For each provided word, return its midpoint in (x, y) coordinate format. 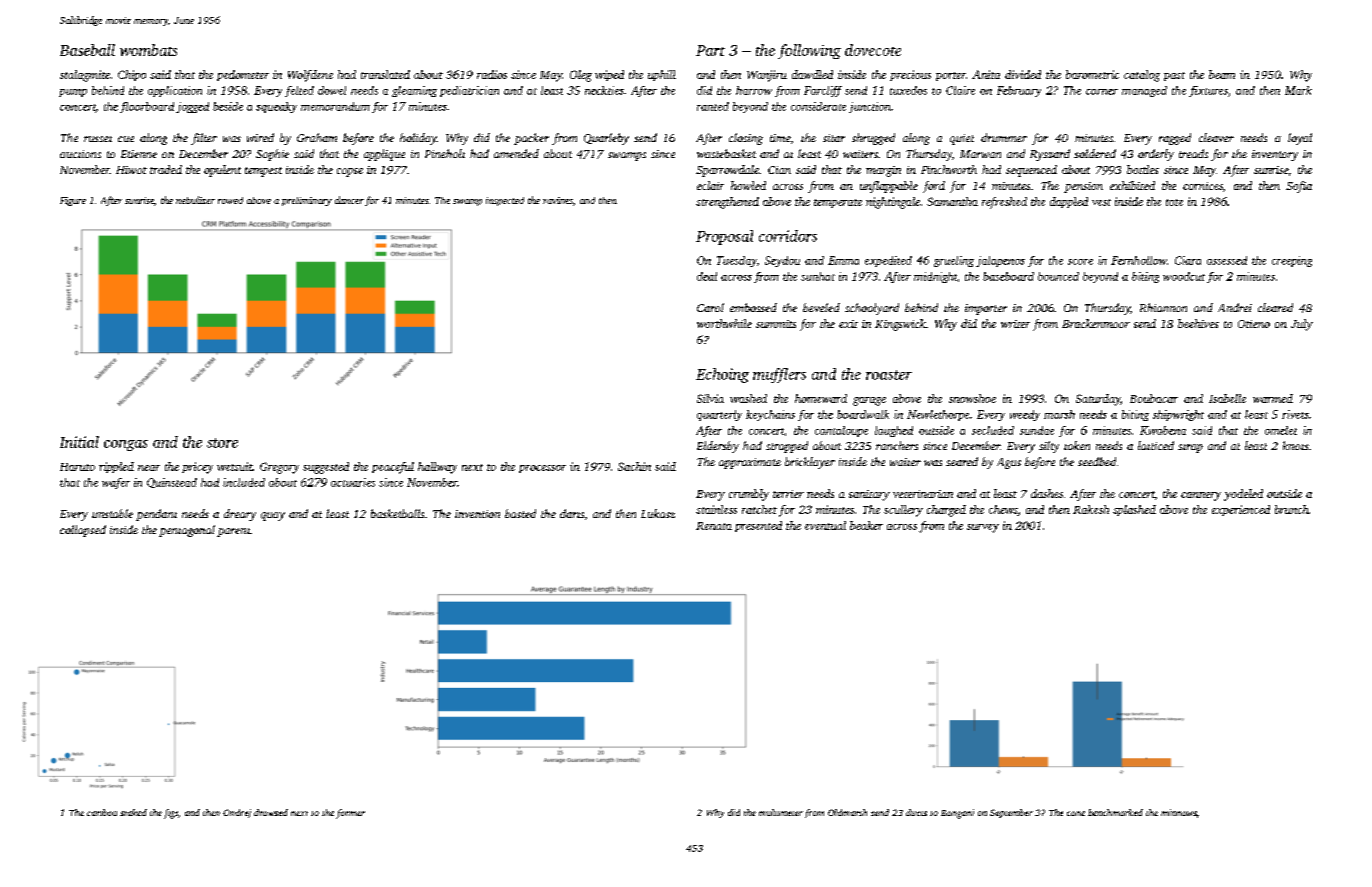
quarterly (719, 415)
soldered (1095, 153)
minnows (1179, 812)
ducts (916, 812)
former (350, 814)
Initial (79, 442)
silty (1049, 447)
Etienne (139, 154)
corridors (788, 236)
